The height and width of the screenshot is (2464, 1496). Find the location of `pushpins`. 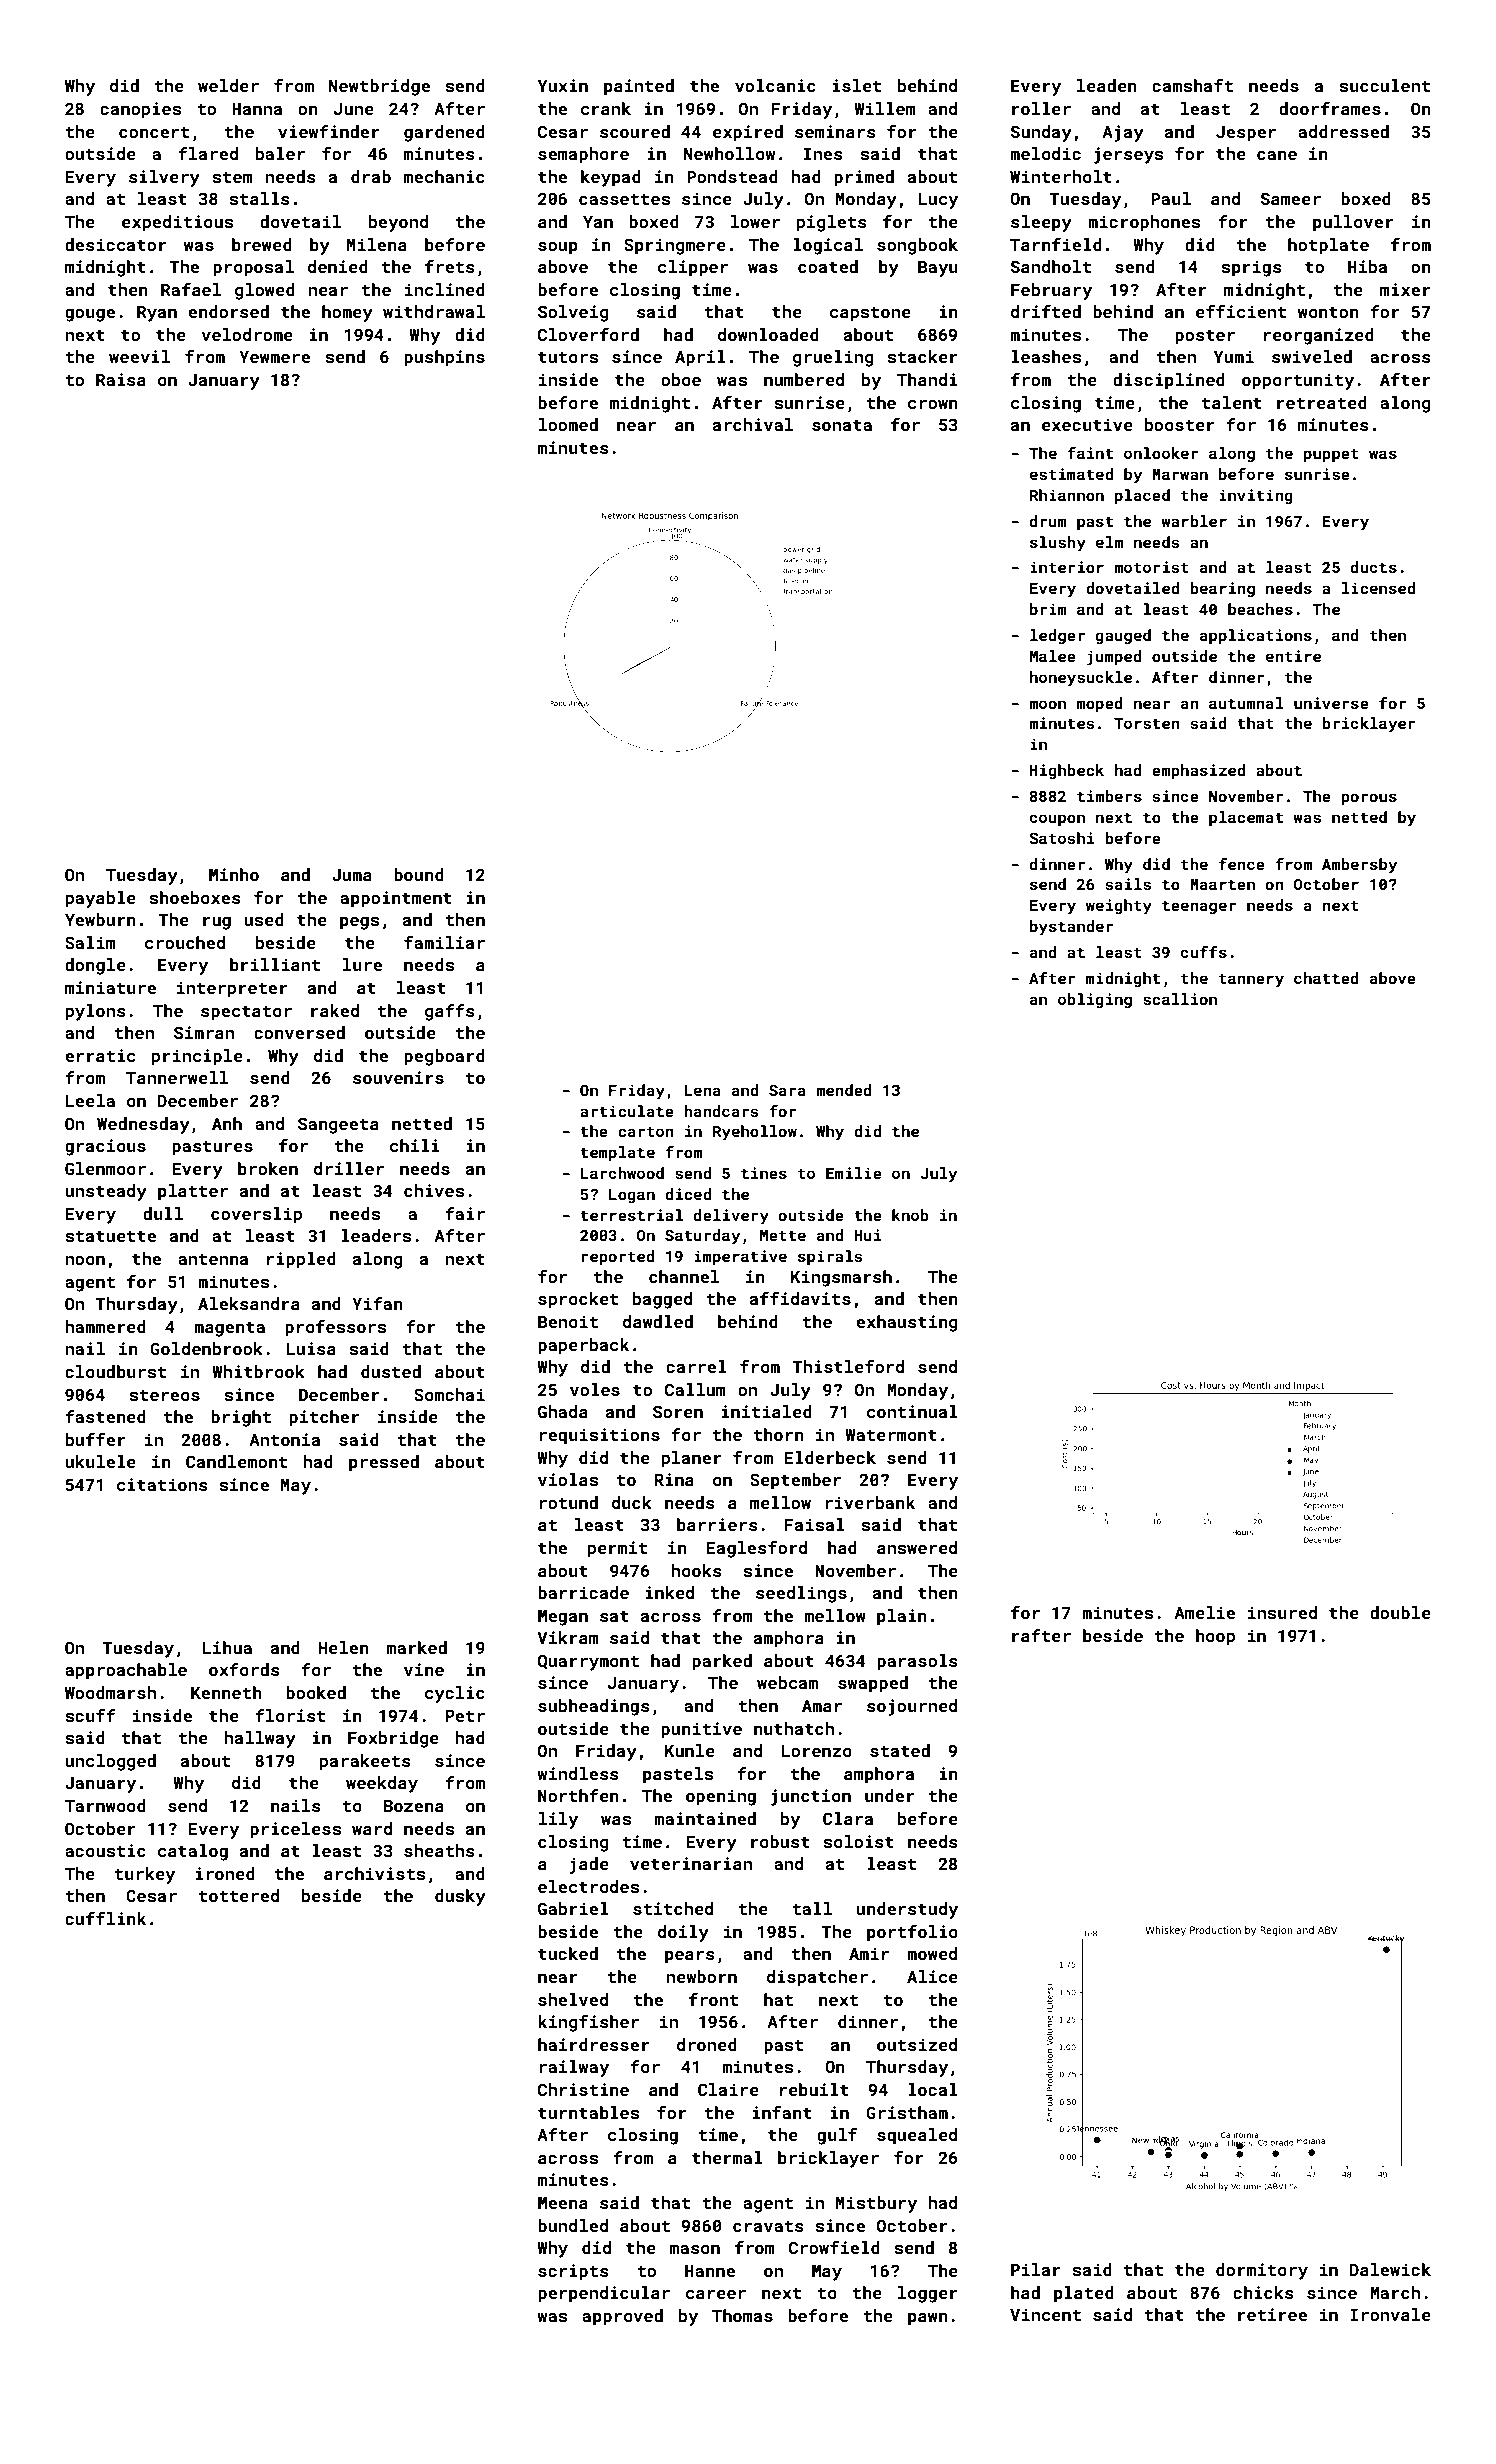

pushpins is located at coordinates (444, 358).
